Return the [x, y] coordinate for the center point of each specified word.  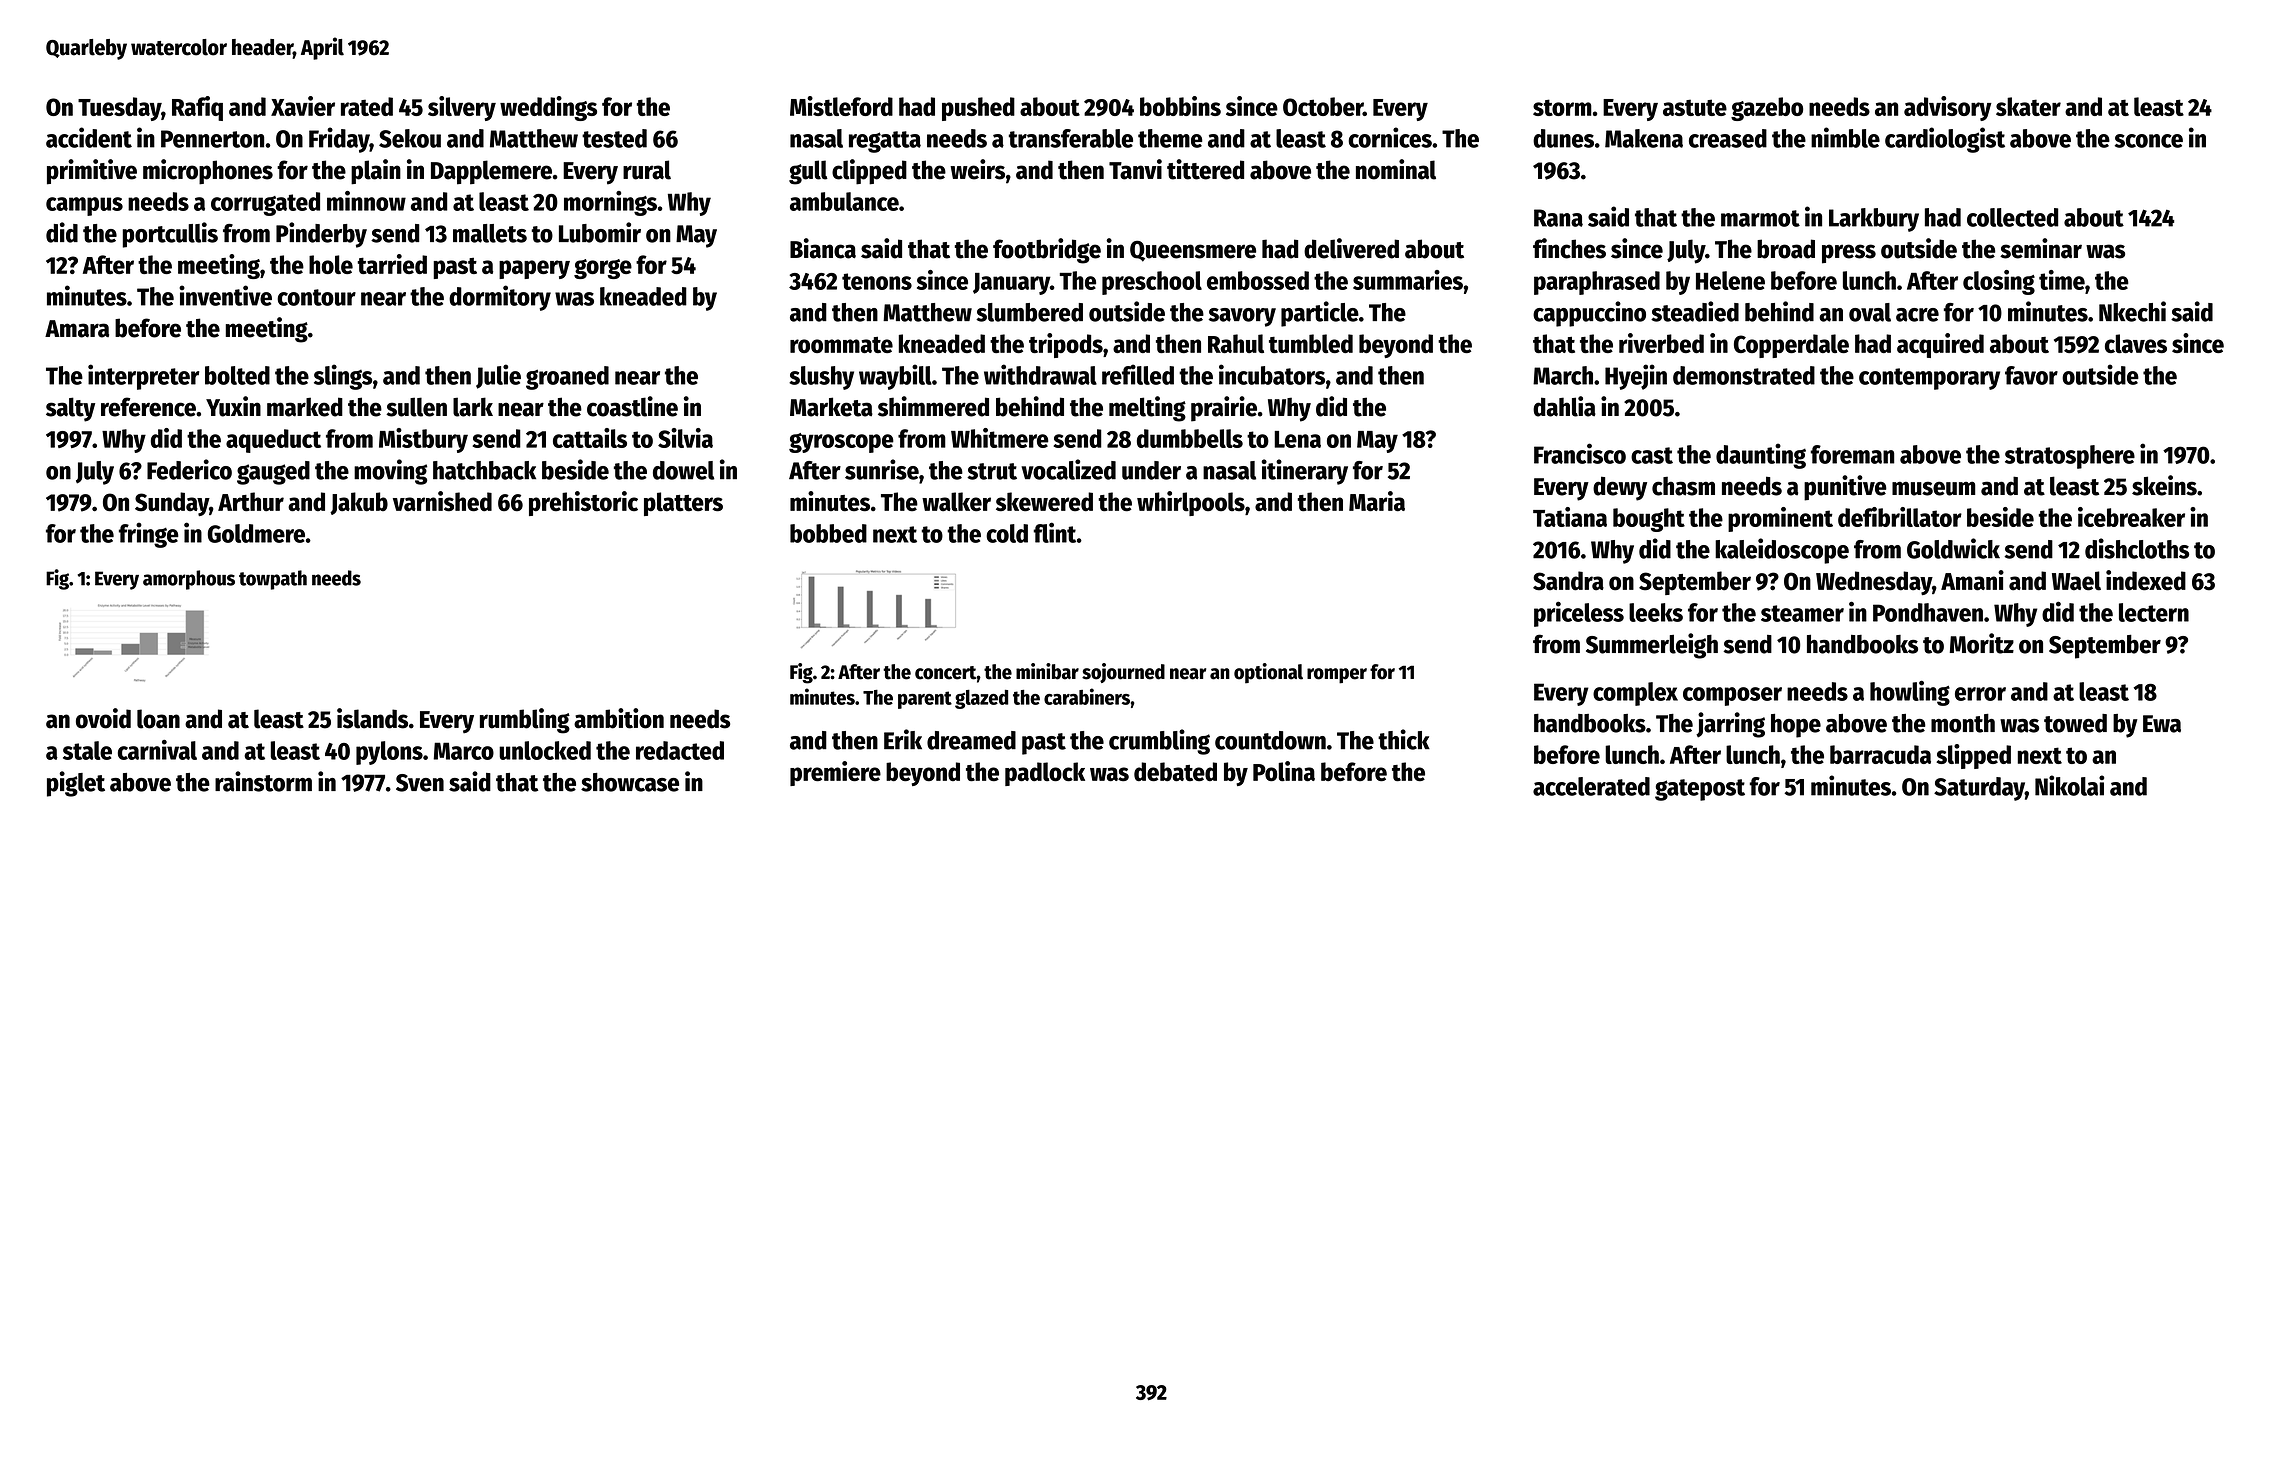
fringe [149, 535]
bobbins [1180, 106]
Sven [420, 783]
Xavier [303, 106]
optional [1268, 673]
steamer [1802, 613]
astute [1695, 107]
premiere [835, 773]
